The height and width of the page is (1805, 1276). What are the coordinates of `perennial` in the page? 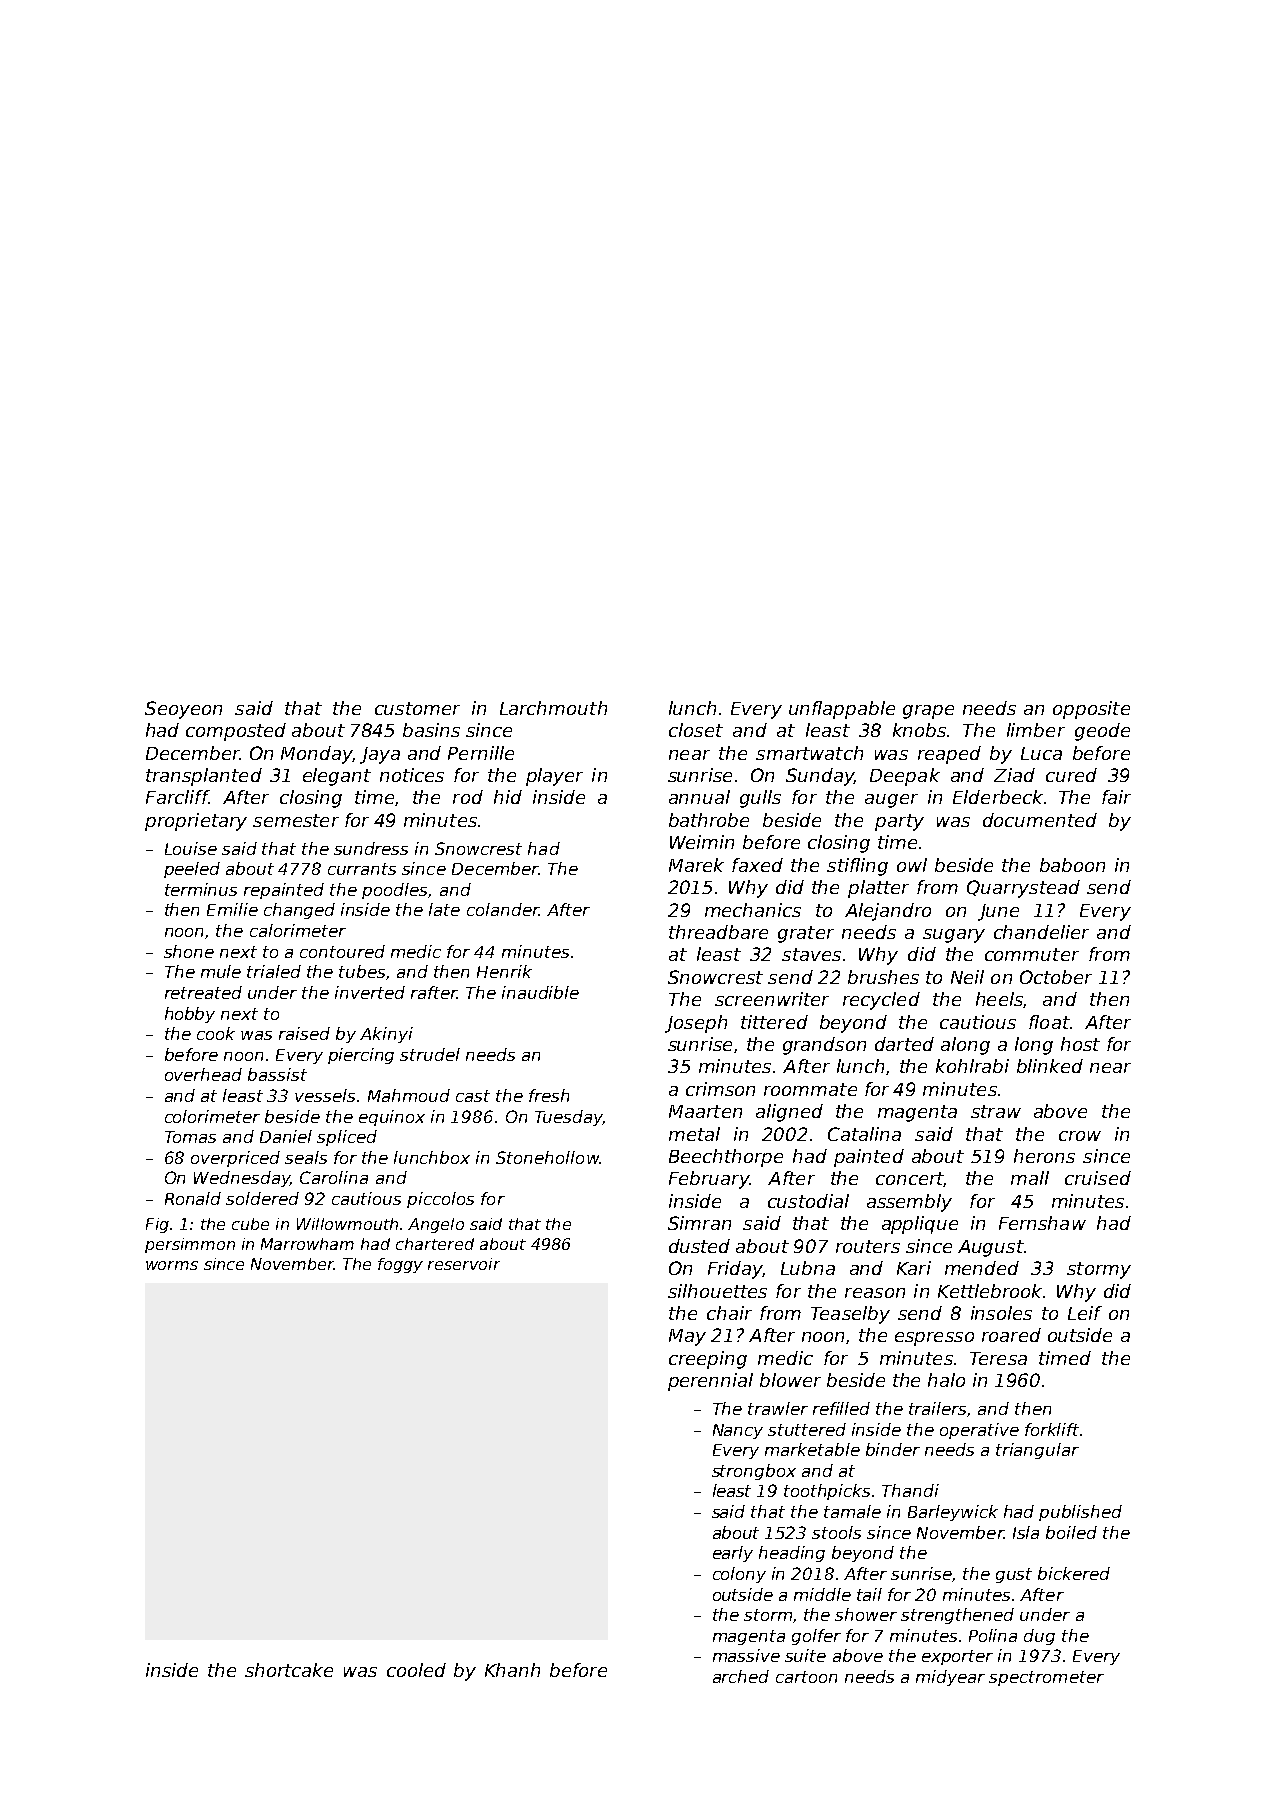 It's located at (710, 1382).
